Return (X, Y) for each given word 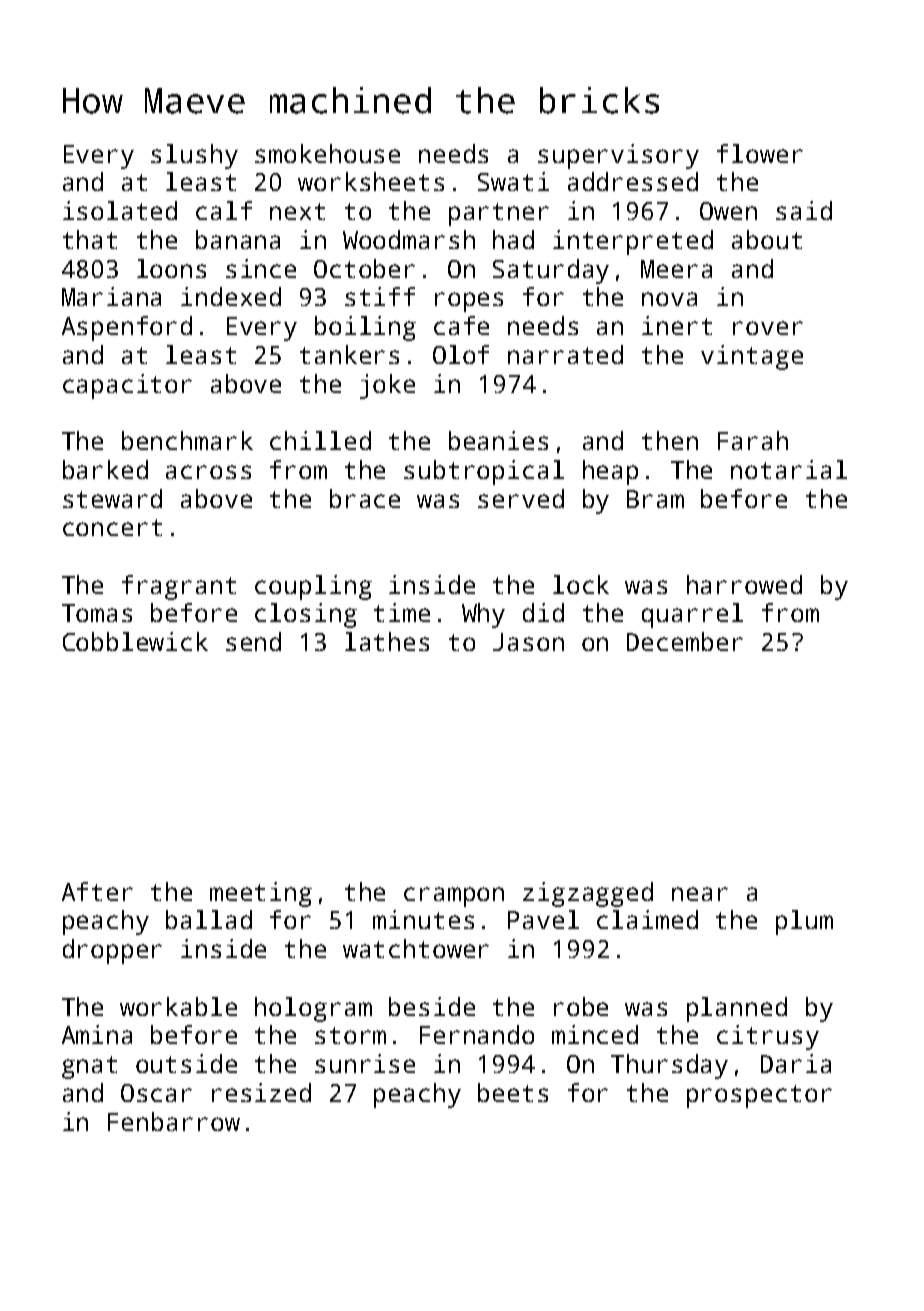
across (208, 472)
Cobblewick (135, 641)
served (521, 498)
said (804, 210)
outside (186, 1063)
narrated (565, 354)
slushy (194, 156)
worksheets (371, 181)
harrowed (744, 584)
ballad (209, 919)
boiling (365, 328)
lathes (387, 641)
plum (804, 922)
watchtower (416, 948)
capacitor (127, 386)
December (685, 641)
